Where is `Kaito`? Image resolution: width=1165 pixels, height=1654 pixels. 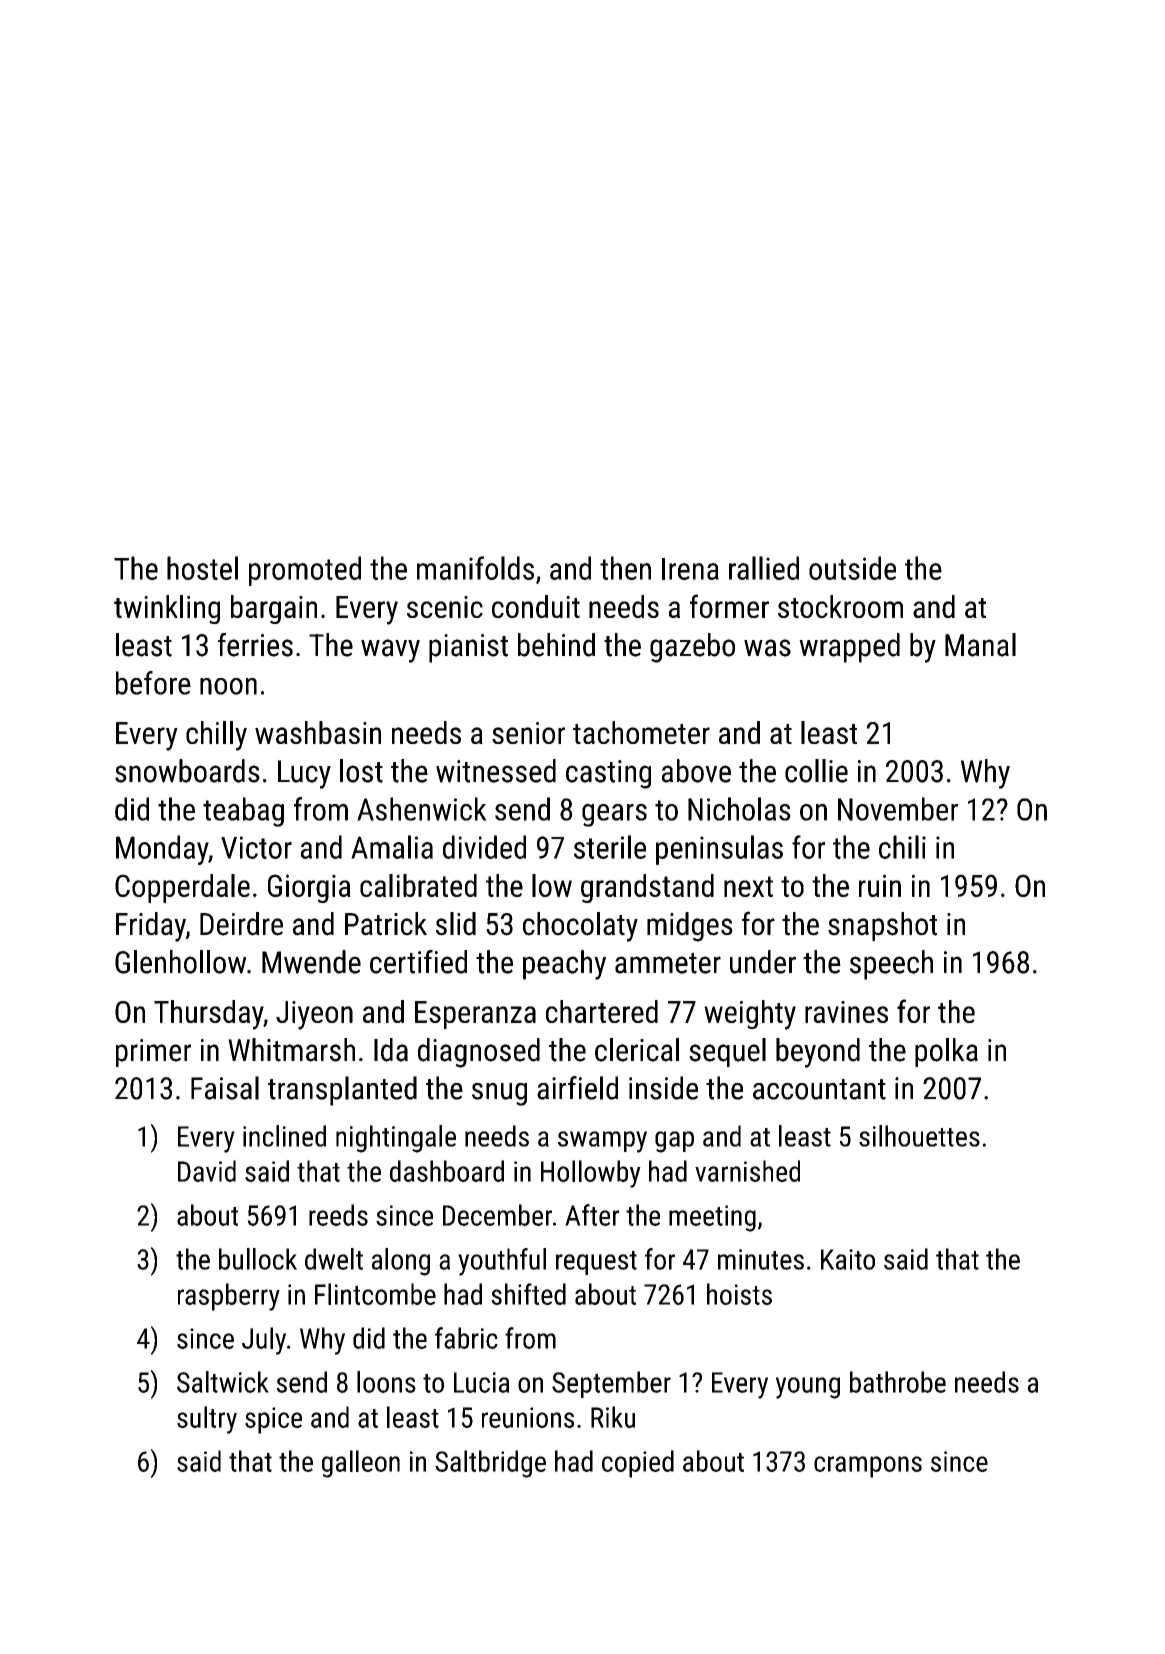
Kaito is located at coordinates (848, 1259).
